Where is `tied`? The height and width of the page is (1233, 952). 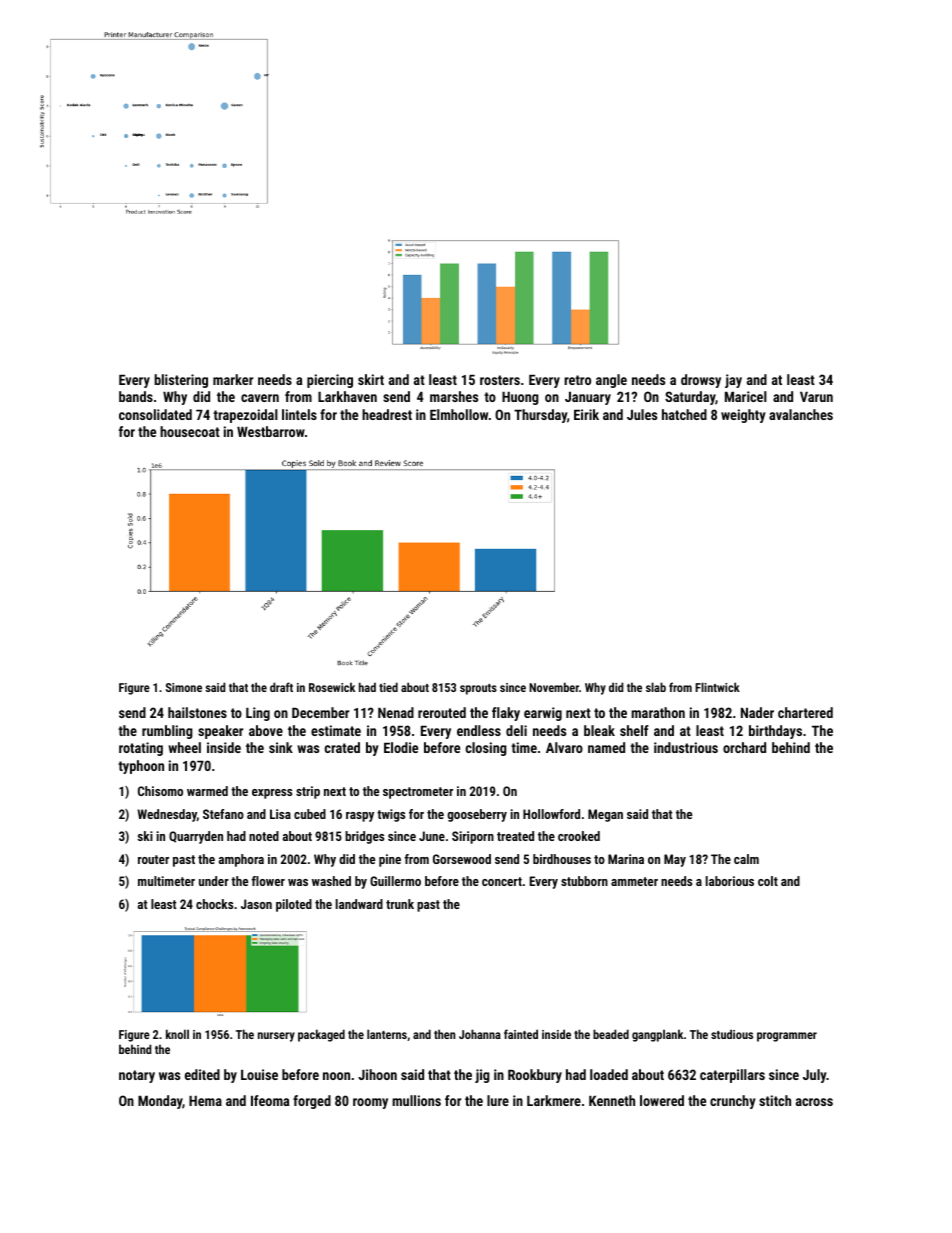
tied is located at coordinates (388, 687).
